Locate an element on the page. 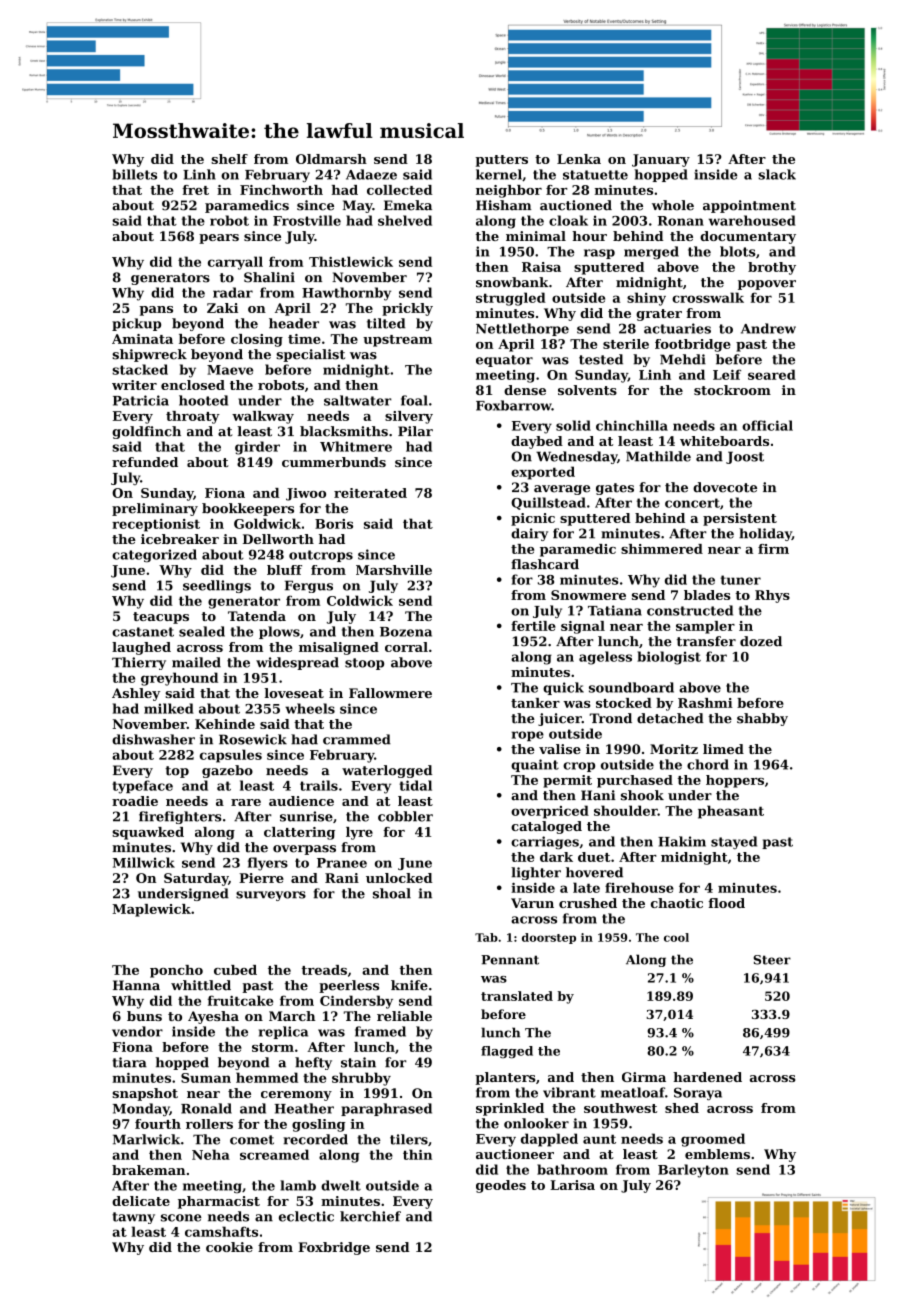 The width and height of the image is (908, 1316). Oldmarsh is located at coordinates (331, 159).
